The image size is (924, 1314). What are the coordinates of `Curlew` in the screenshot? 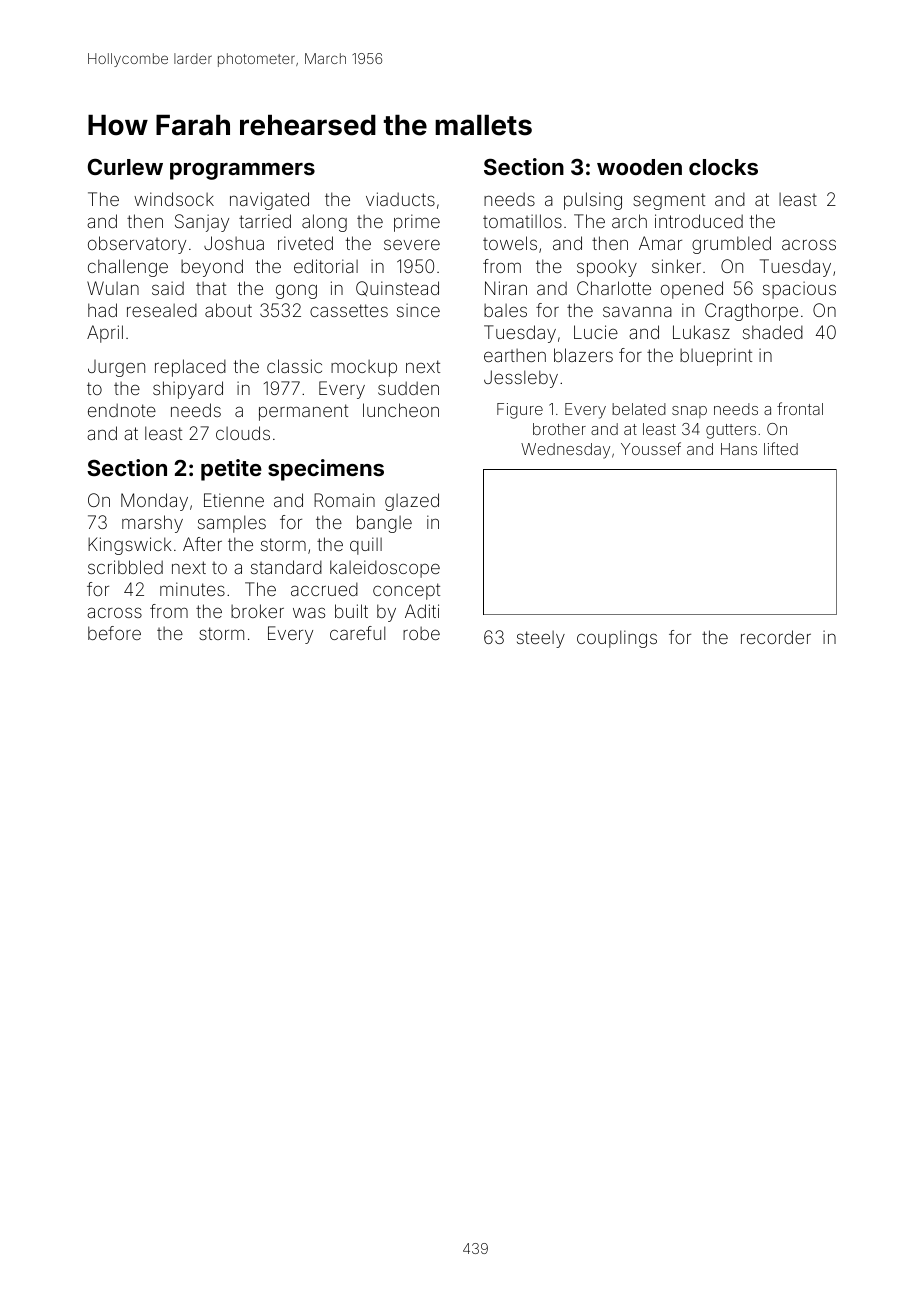 It's located at (125, 166).
